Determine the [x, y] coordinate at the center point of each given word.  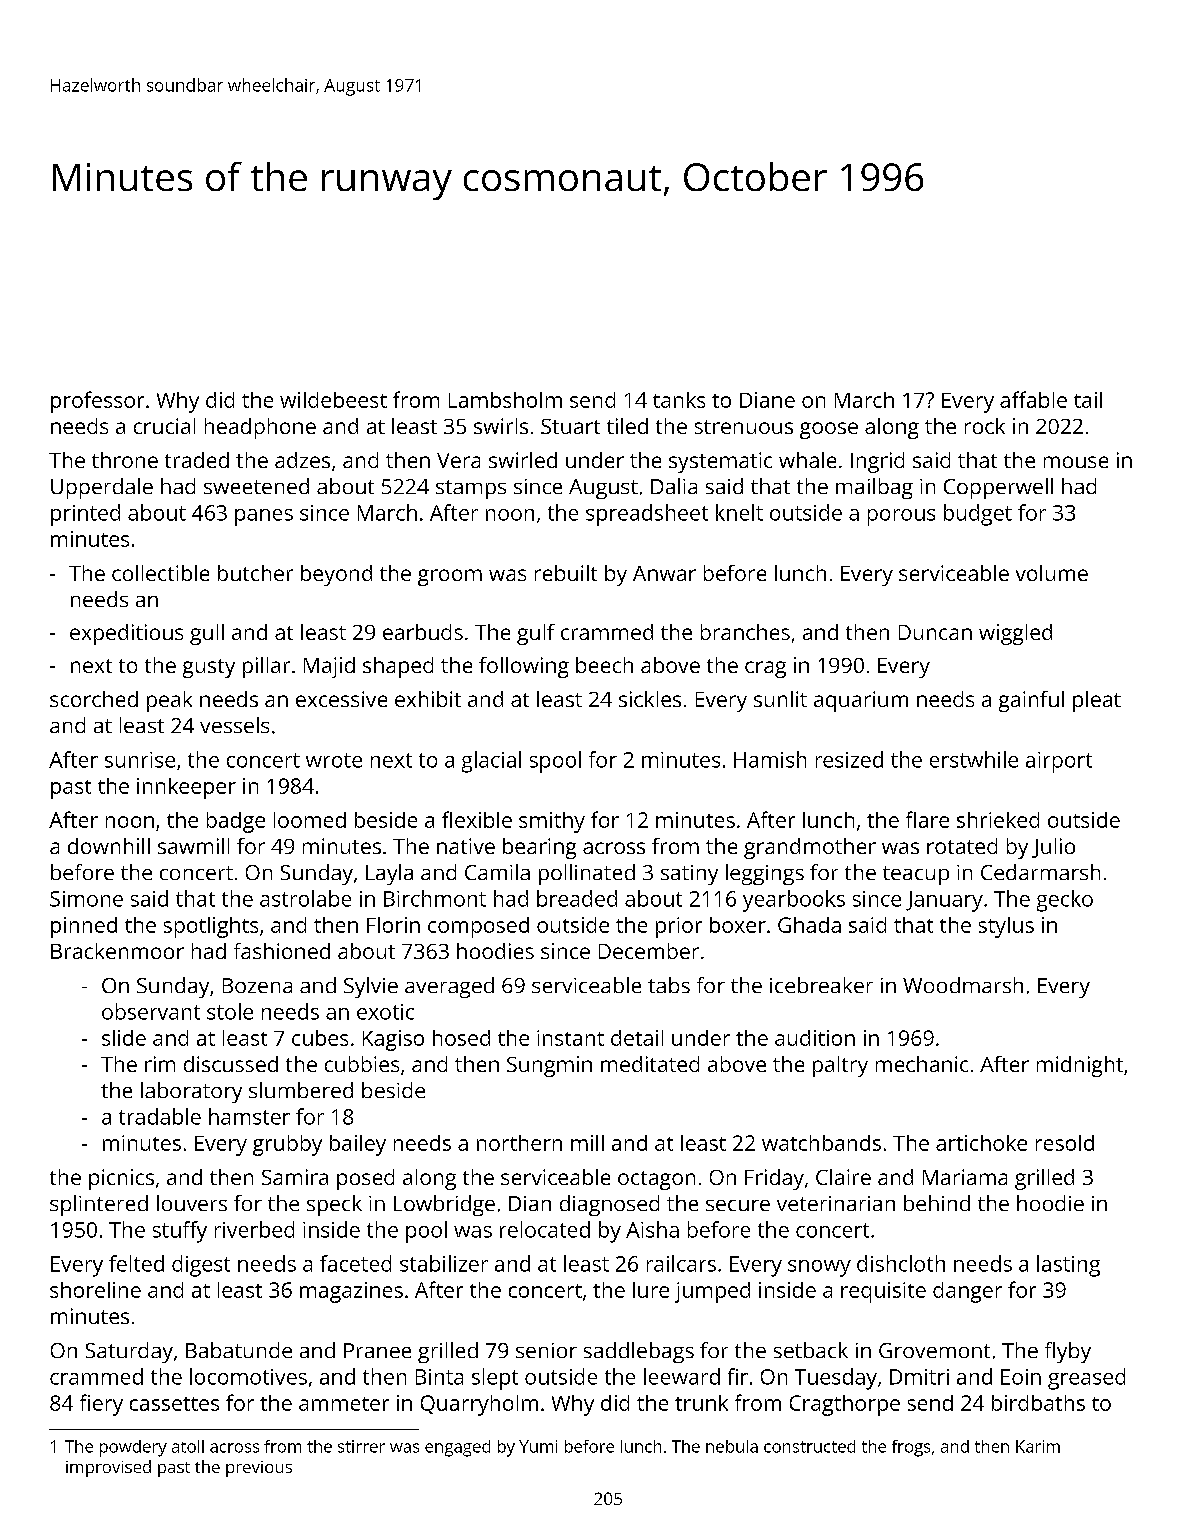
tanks [679, 400]
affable [1033, 399]
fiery [101, 1405]
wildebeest [333, 400]
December [649, 951]
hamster [249, 1116]
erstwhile [974, 759]
